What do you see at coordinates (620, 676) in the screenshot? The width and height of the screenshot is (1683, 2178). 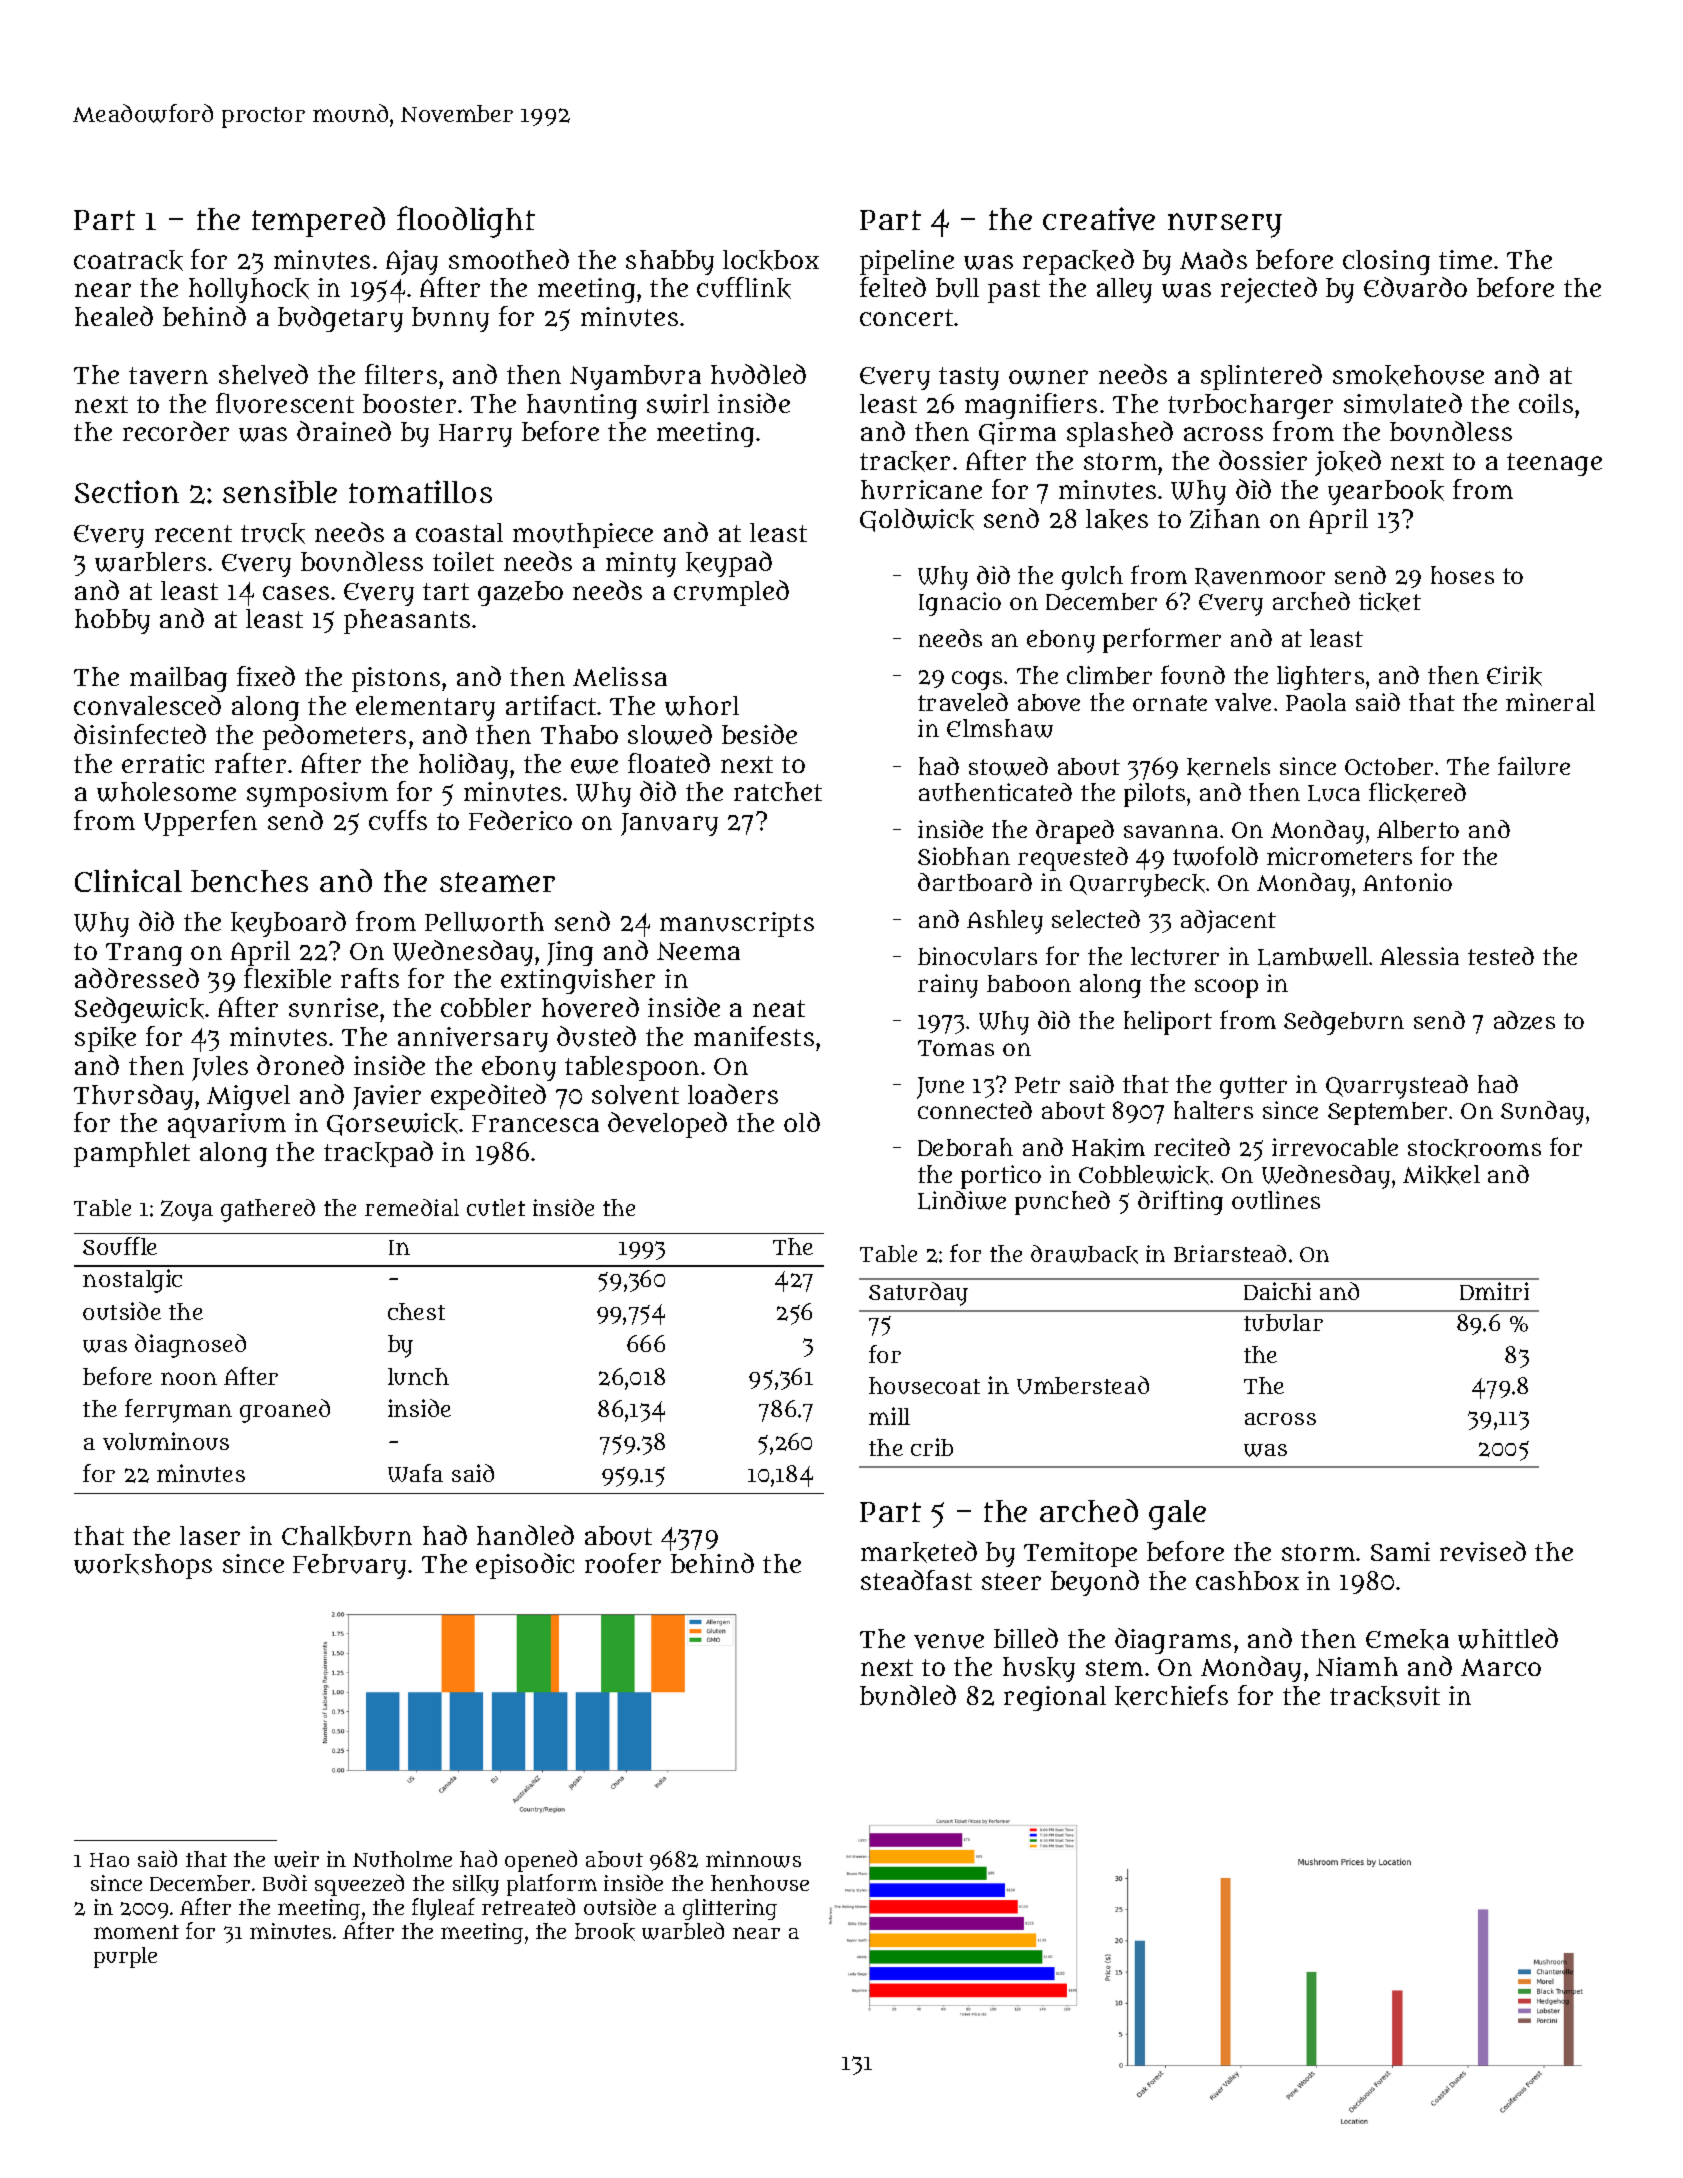 I see `Melissa` at bounding box center [620, 676].
